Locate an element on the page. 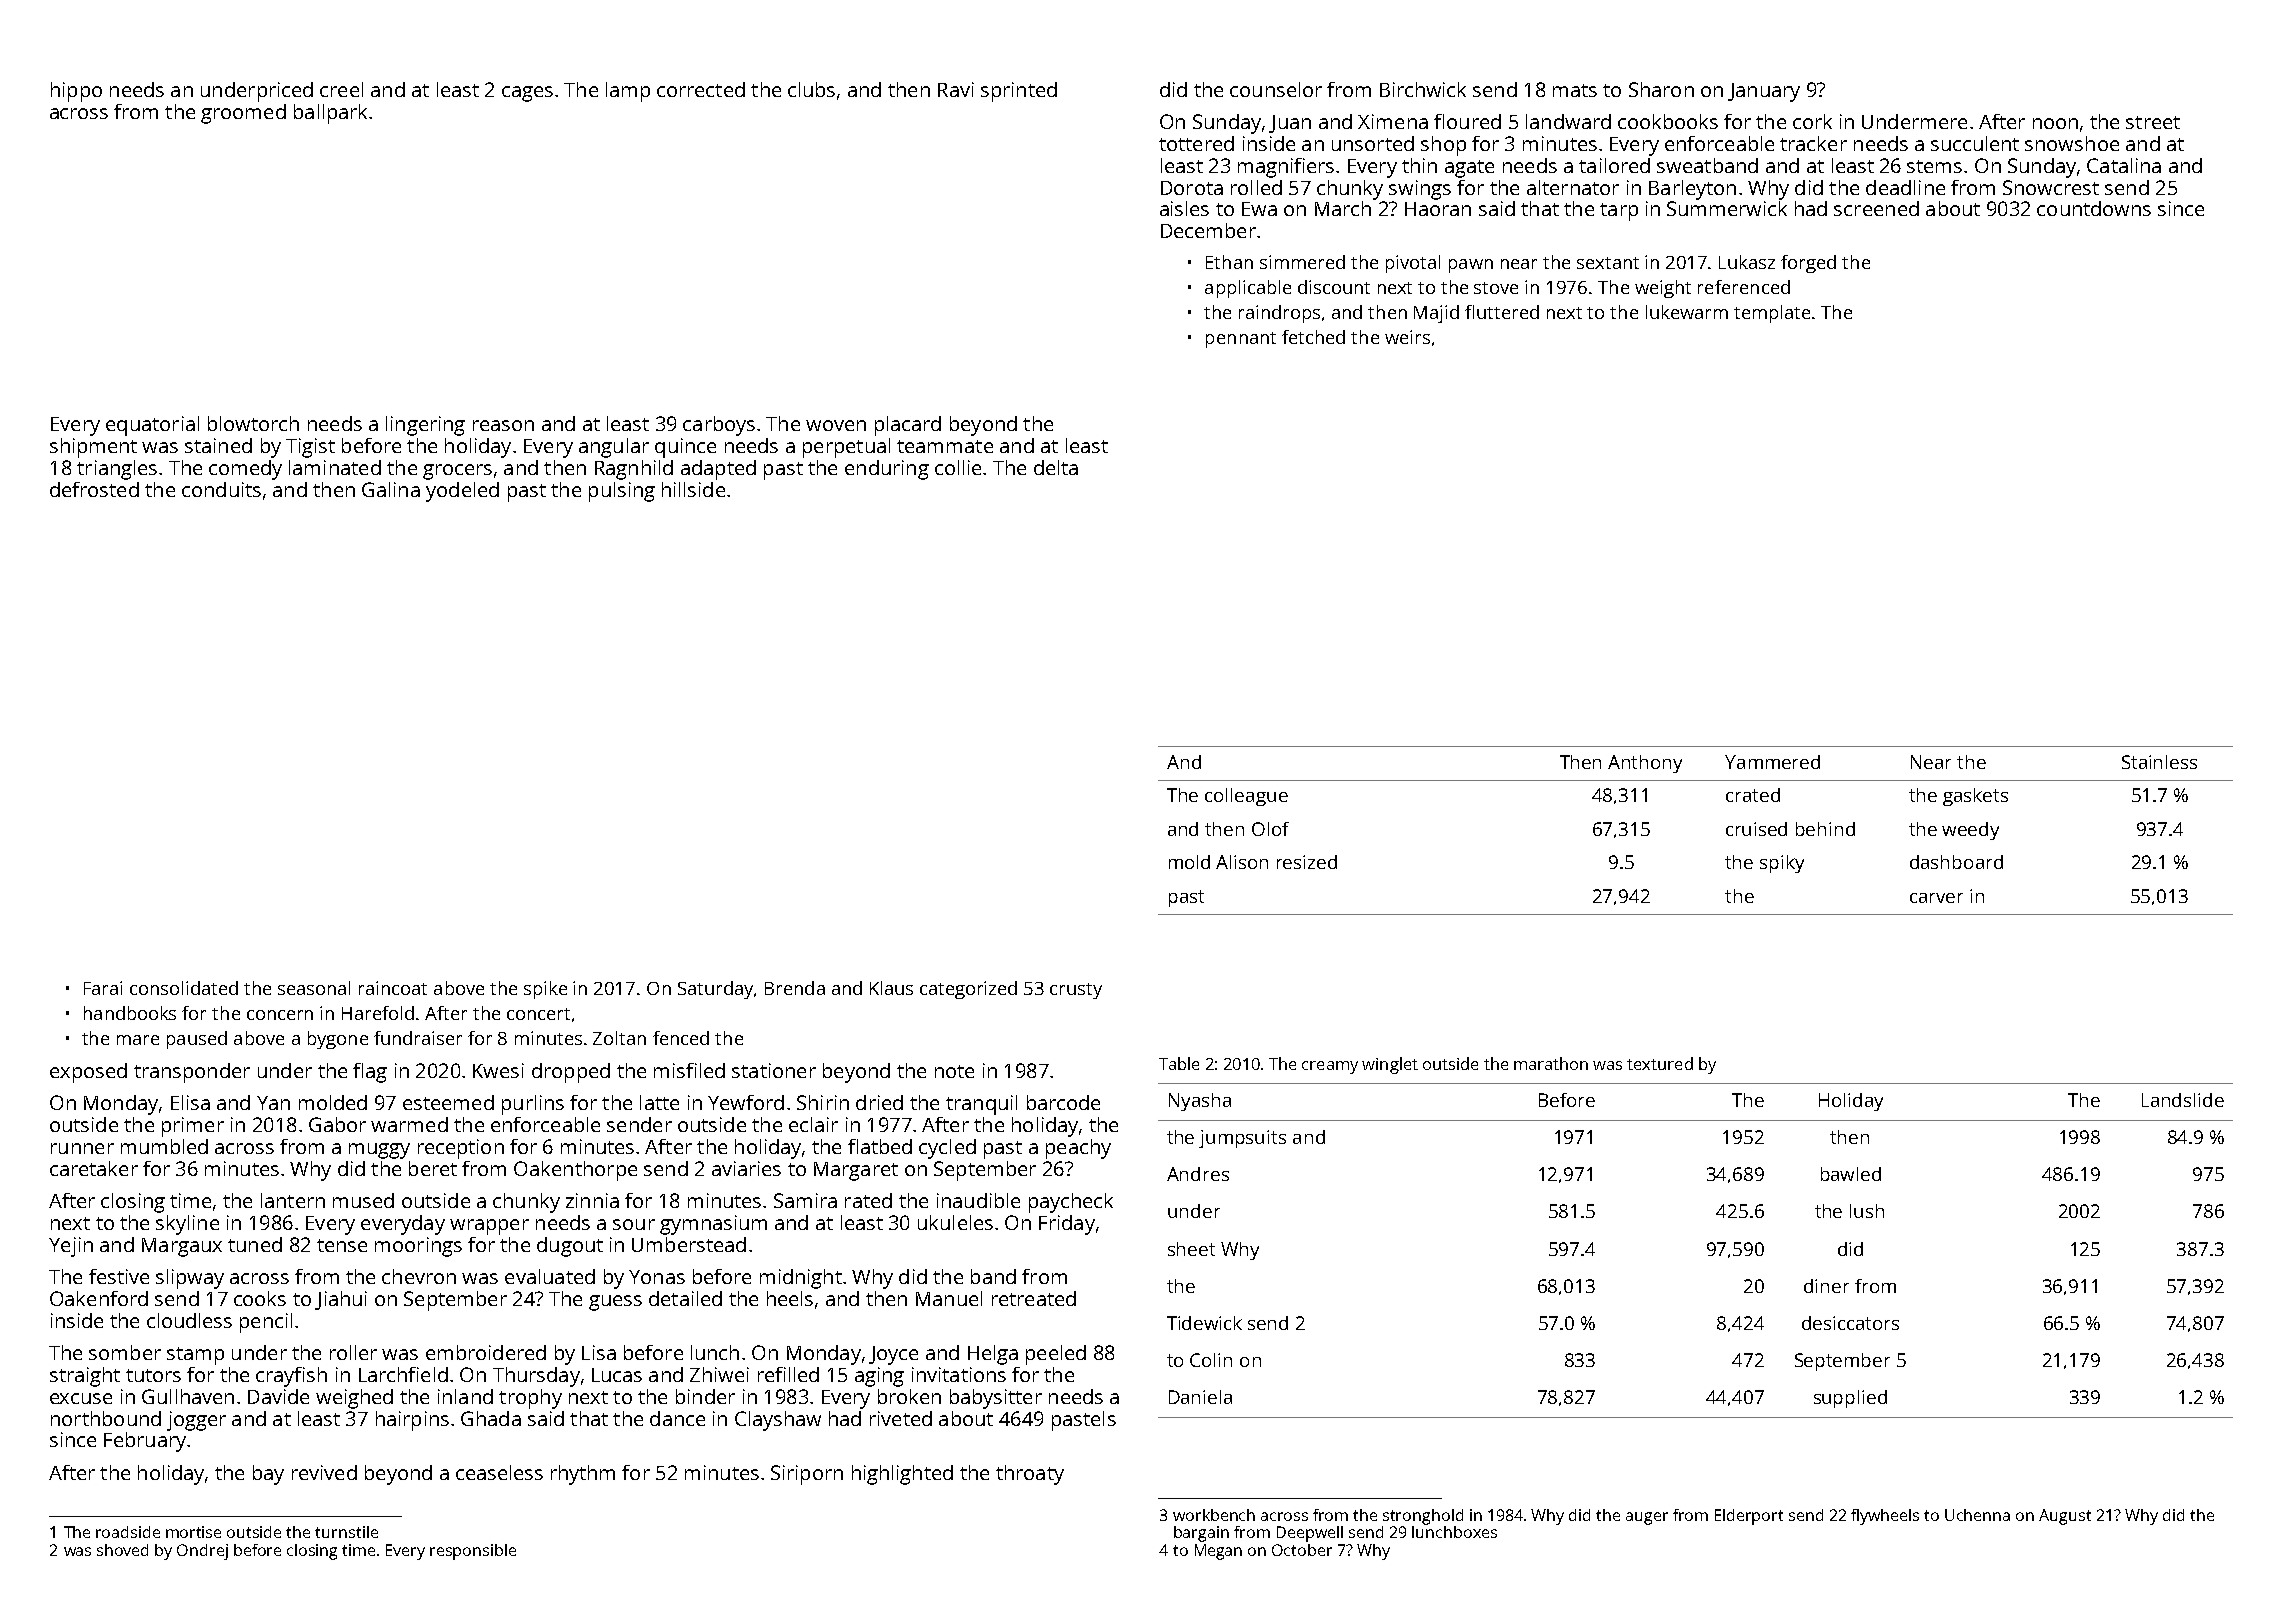 This page has width=2282, height=1614. creel is located at coordinates (341, 89).
